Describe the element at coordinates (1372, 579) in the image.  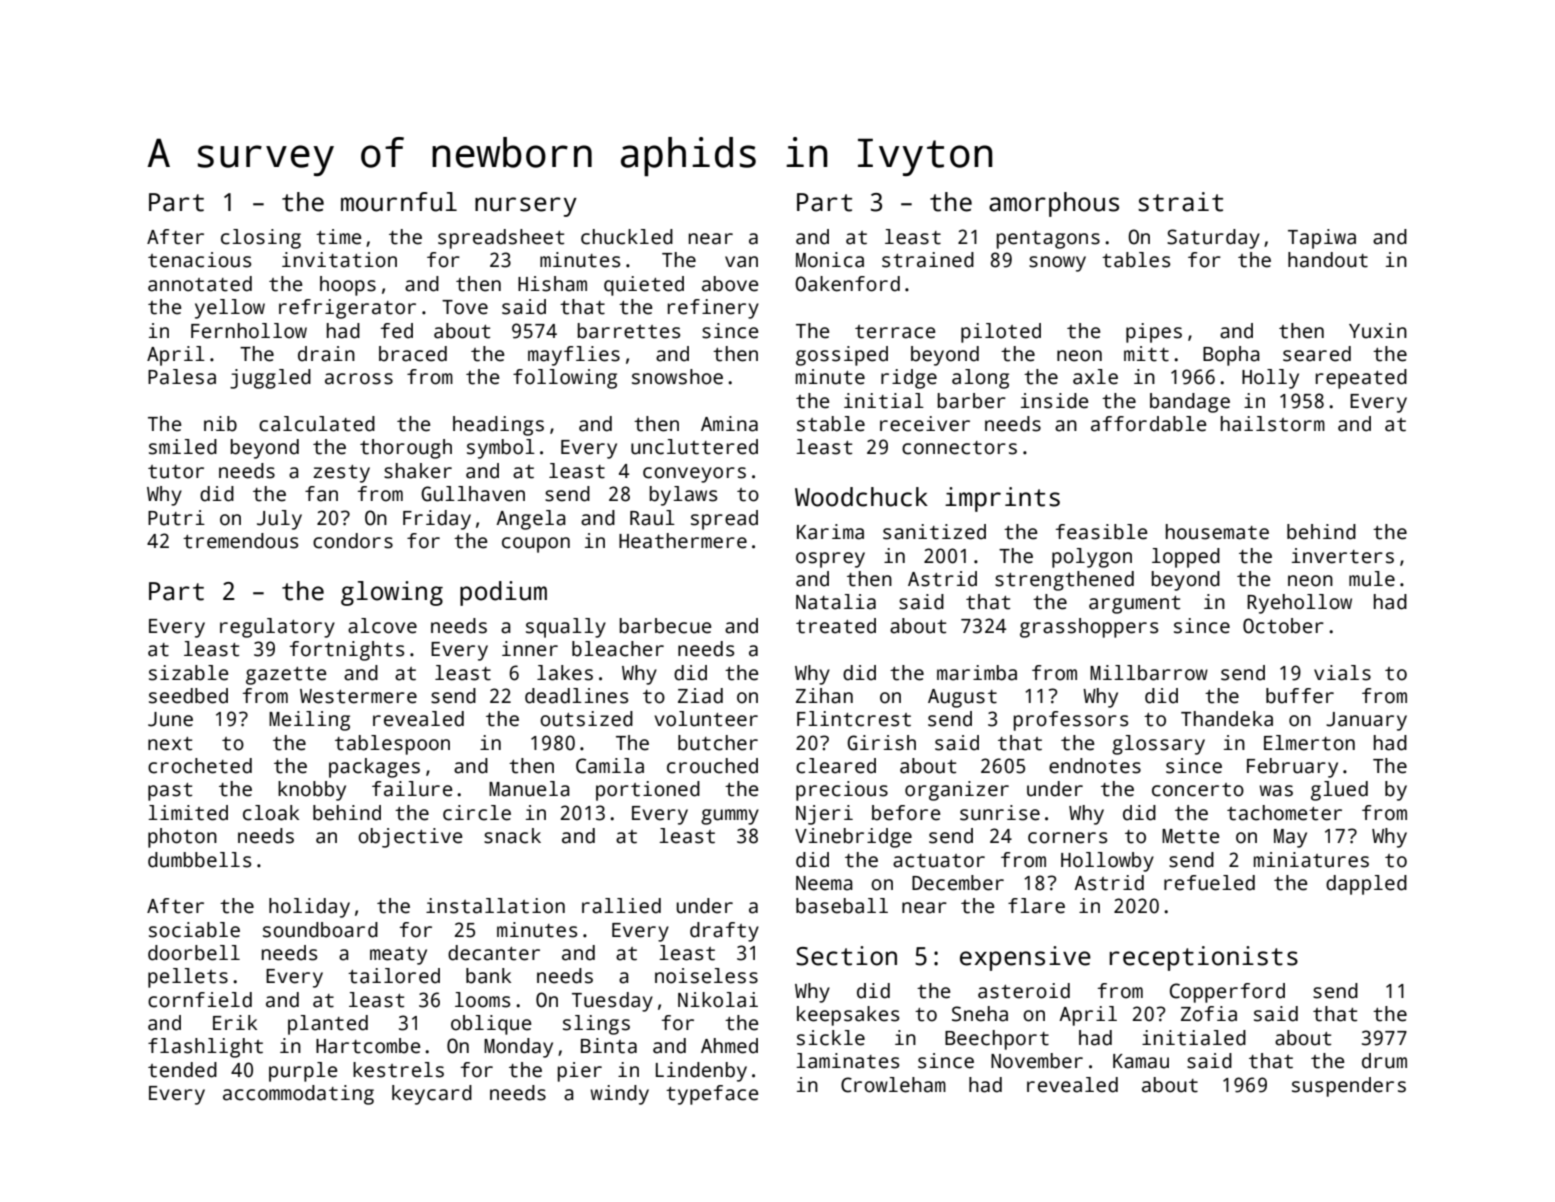
I see `mule` at that location.
